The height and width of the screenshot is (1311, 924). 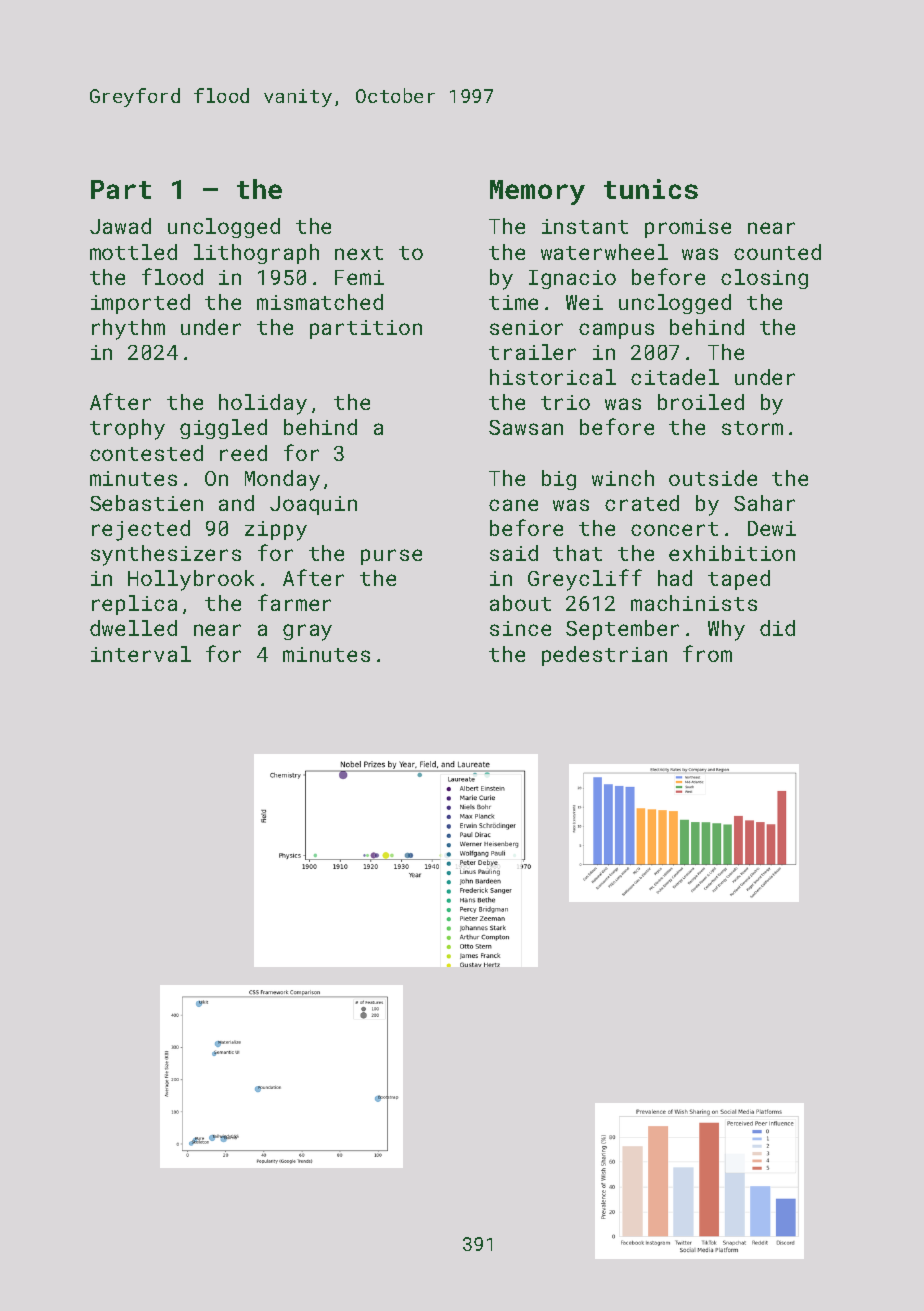 What do you see at coordinates (651, 189) in the screenshot?
I see `tunics` at bounding box center [651, 189].
